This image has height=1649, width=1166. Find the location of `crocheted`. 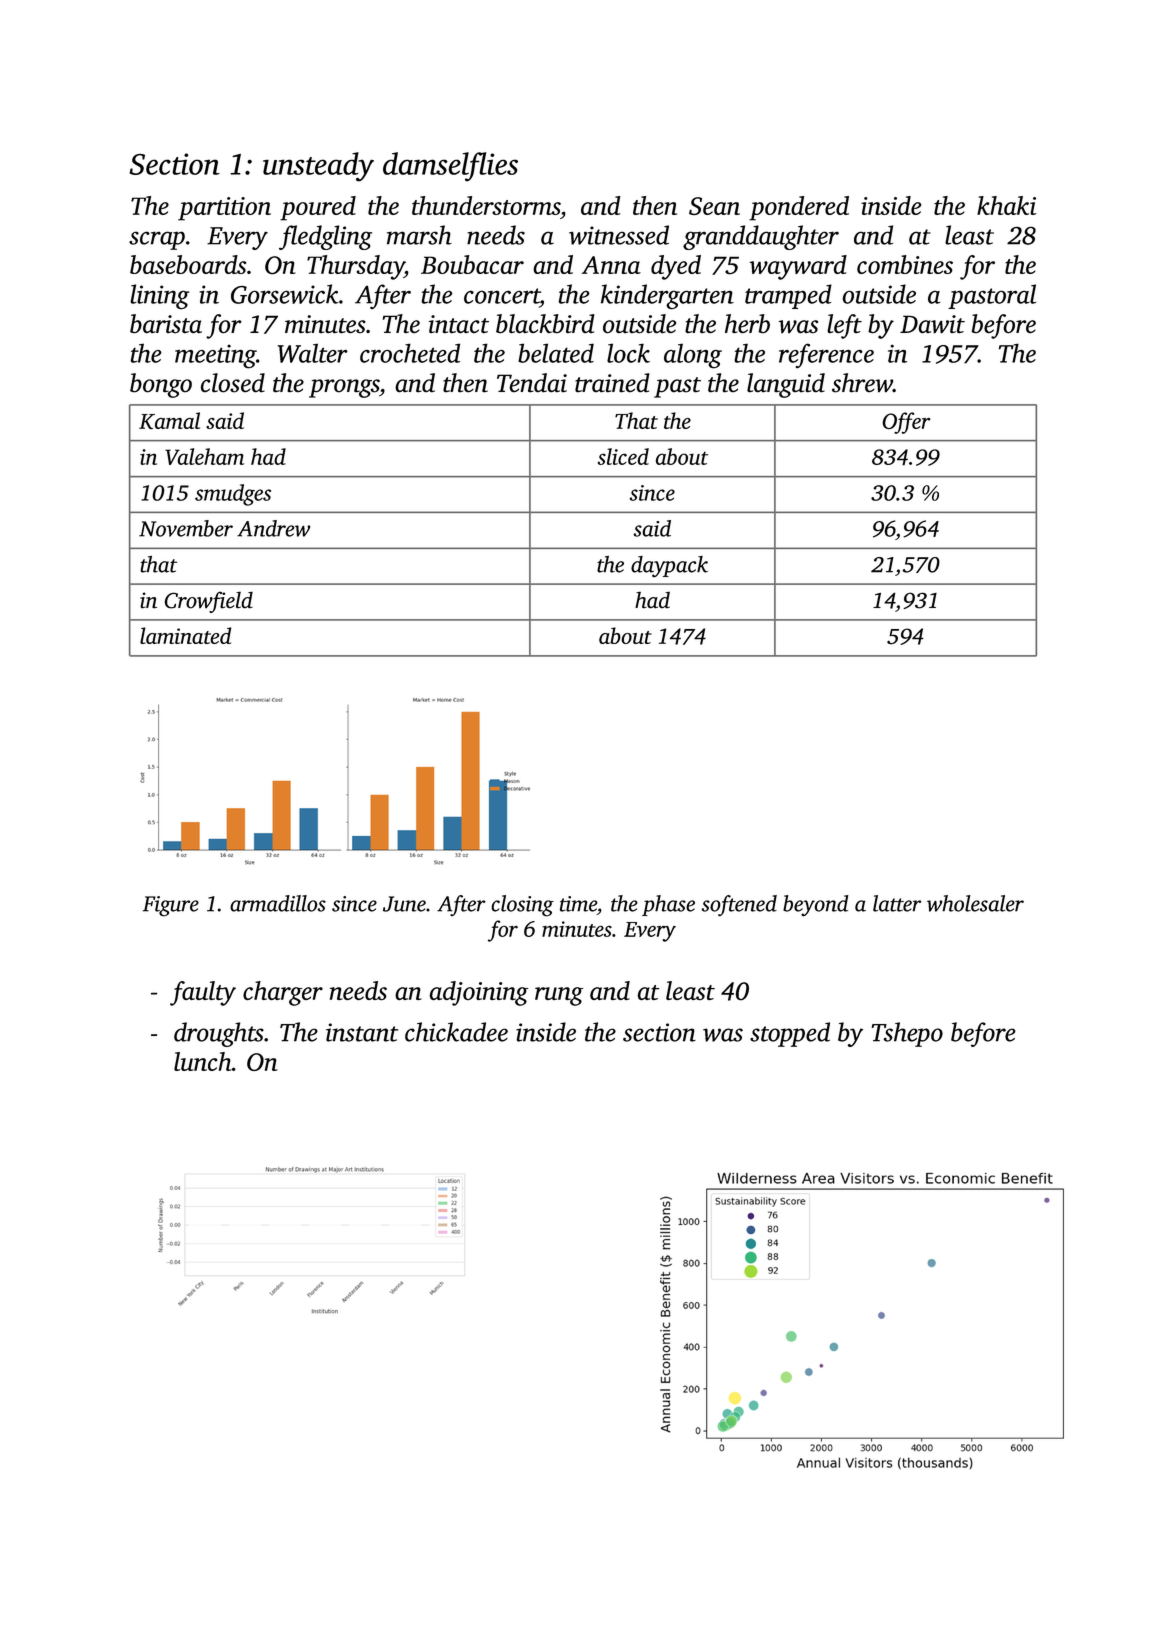

crocheted is located at coordinates (410, 353).
